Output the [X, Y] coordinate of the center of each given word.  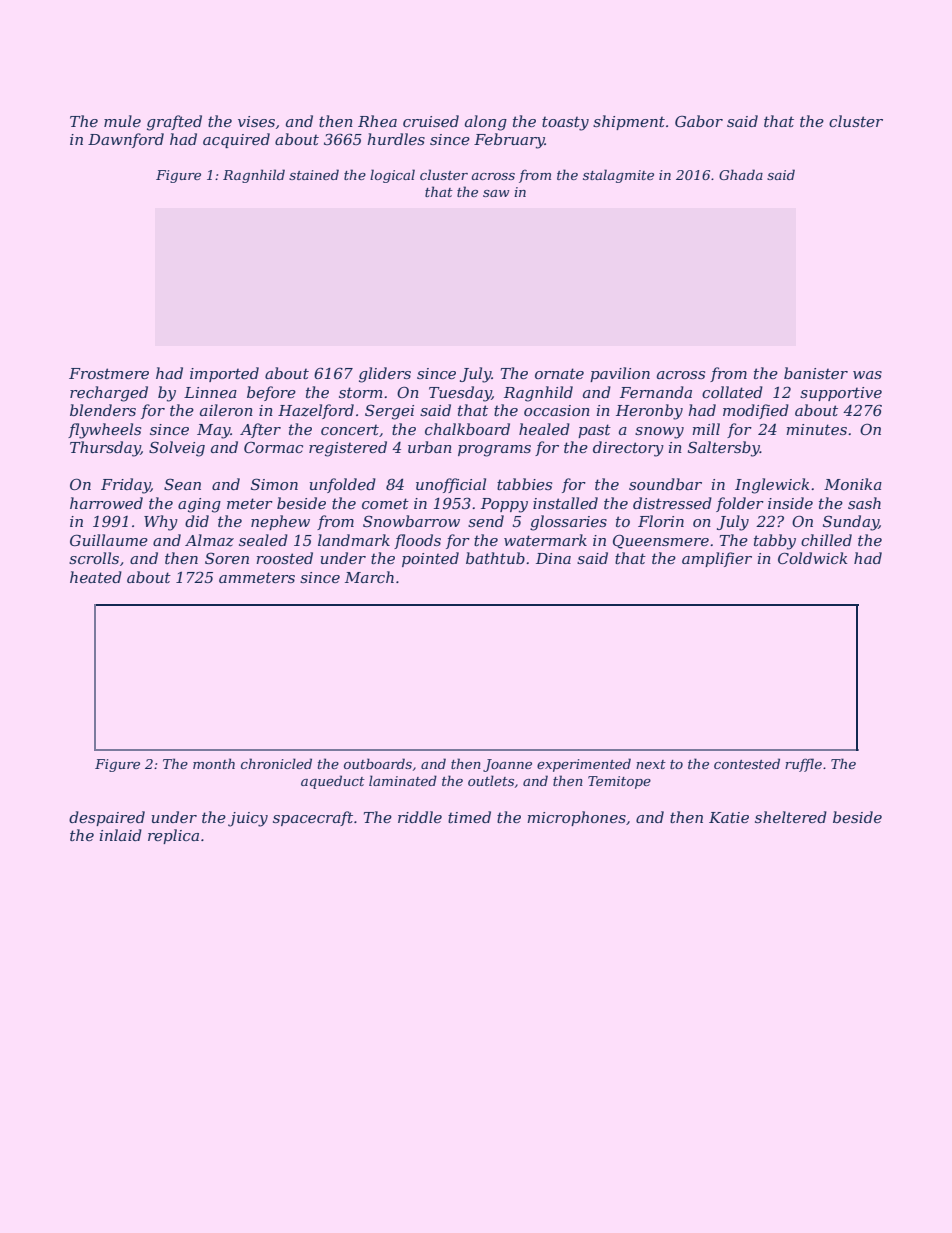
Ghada [741, 174]
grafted [174, 123]
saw [496, 193]
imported [224, 374]
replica [173, 836]
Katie [729, 817]
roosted [284, 558]
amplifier [717, 559]
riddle [420, 817]
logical [392, 176]
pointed [430, 559]
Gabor [699, 121]
